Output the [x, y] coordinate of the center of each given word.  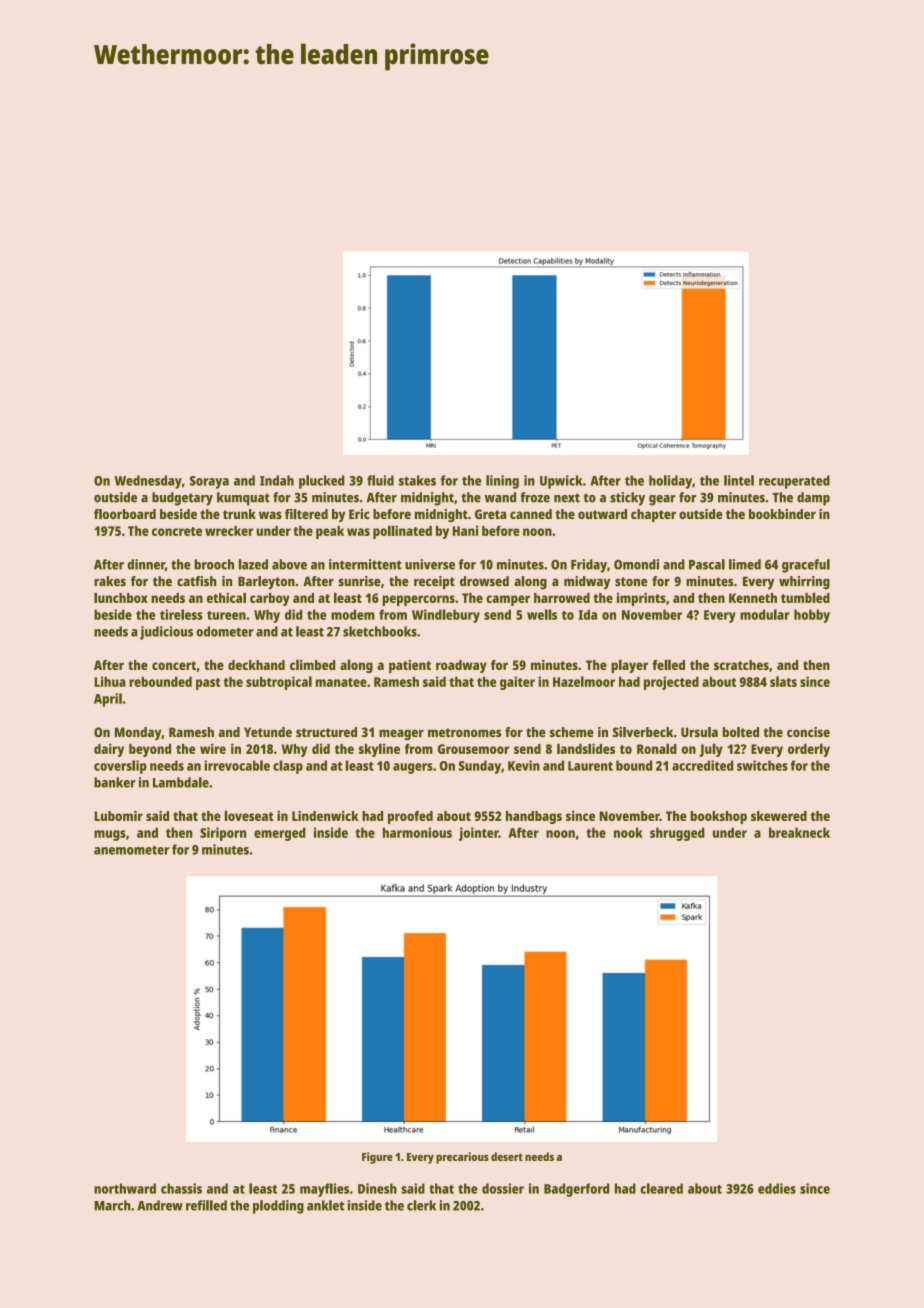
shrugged [677, 834]
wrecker [229, 531]
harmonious [417, 832]
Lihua [110, 681]
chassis [181, 1188]
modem [353, 614]
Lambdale [181, 782]
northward [125, 1188]
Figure [377, 1158]
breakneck [799, 832]
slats [783, 681]
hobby [812, 616]
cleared [661, 1188]
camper [508, 600]
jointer [479, 834]
